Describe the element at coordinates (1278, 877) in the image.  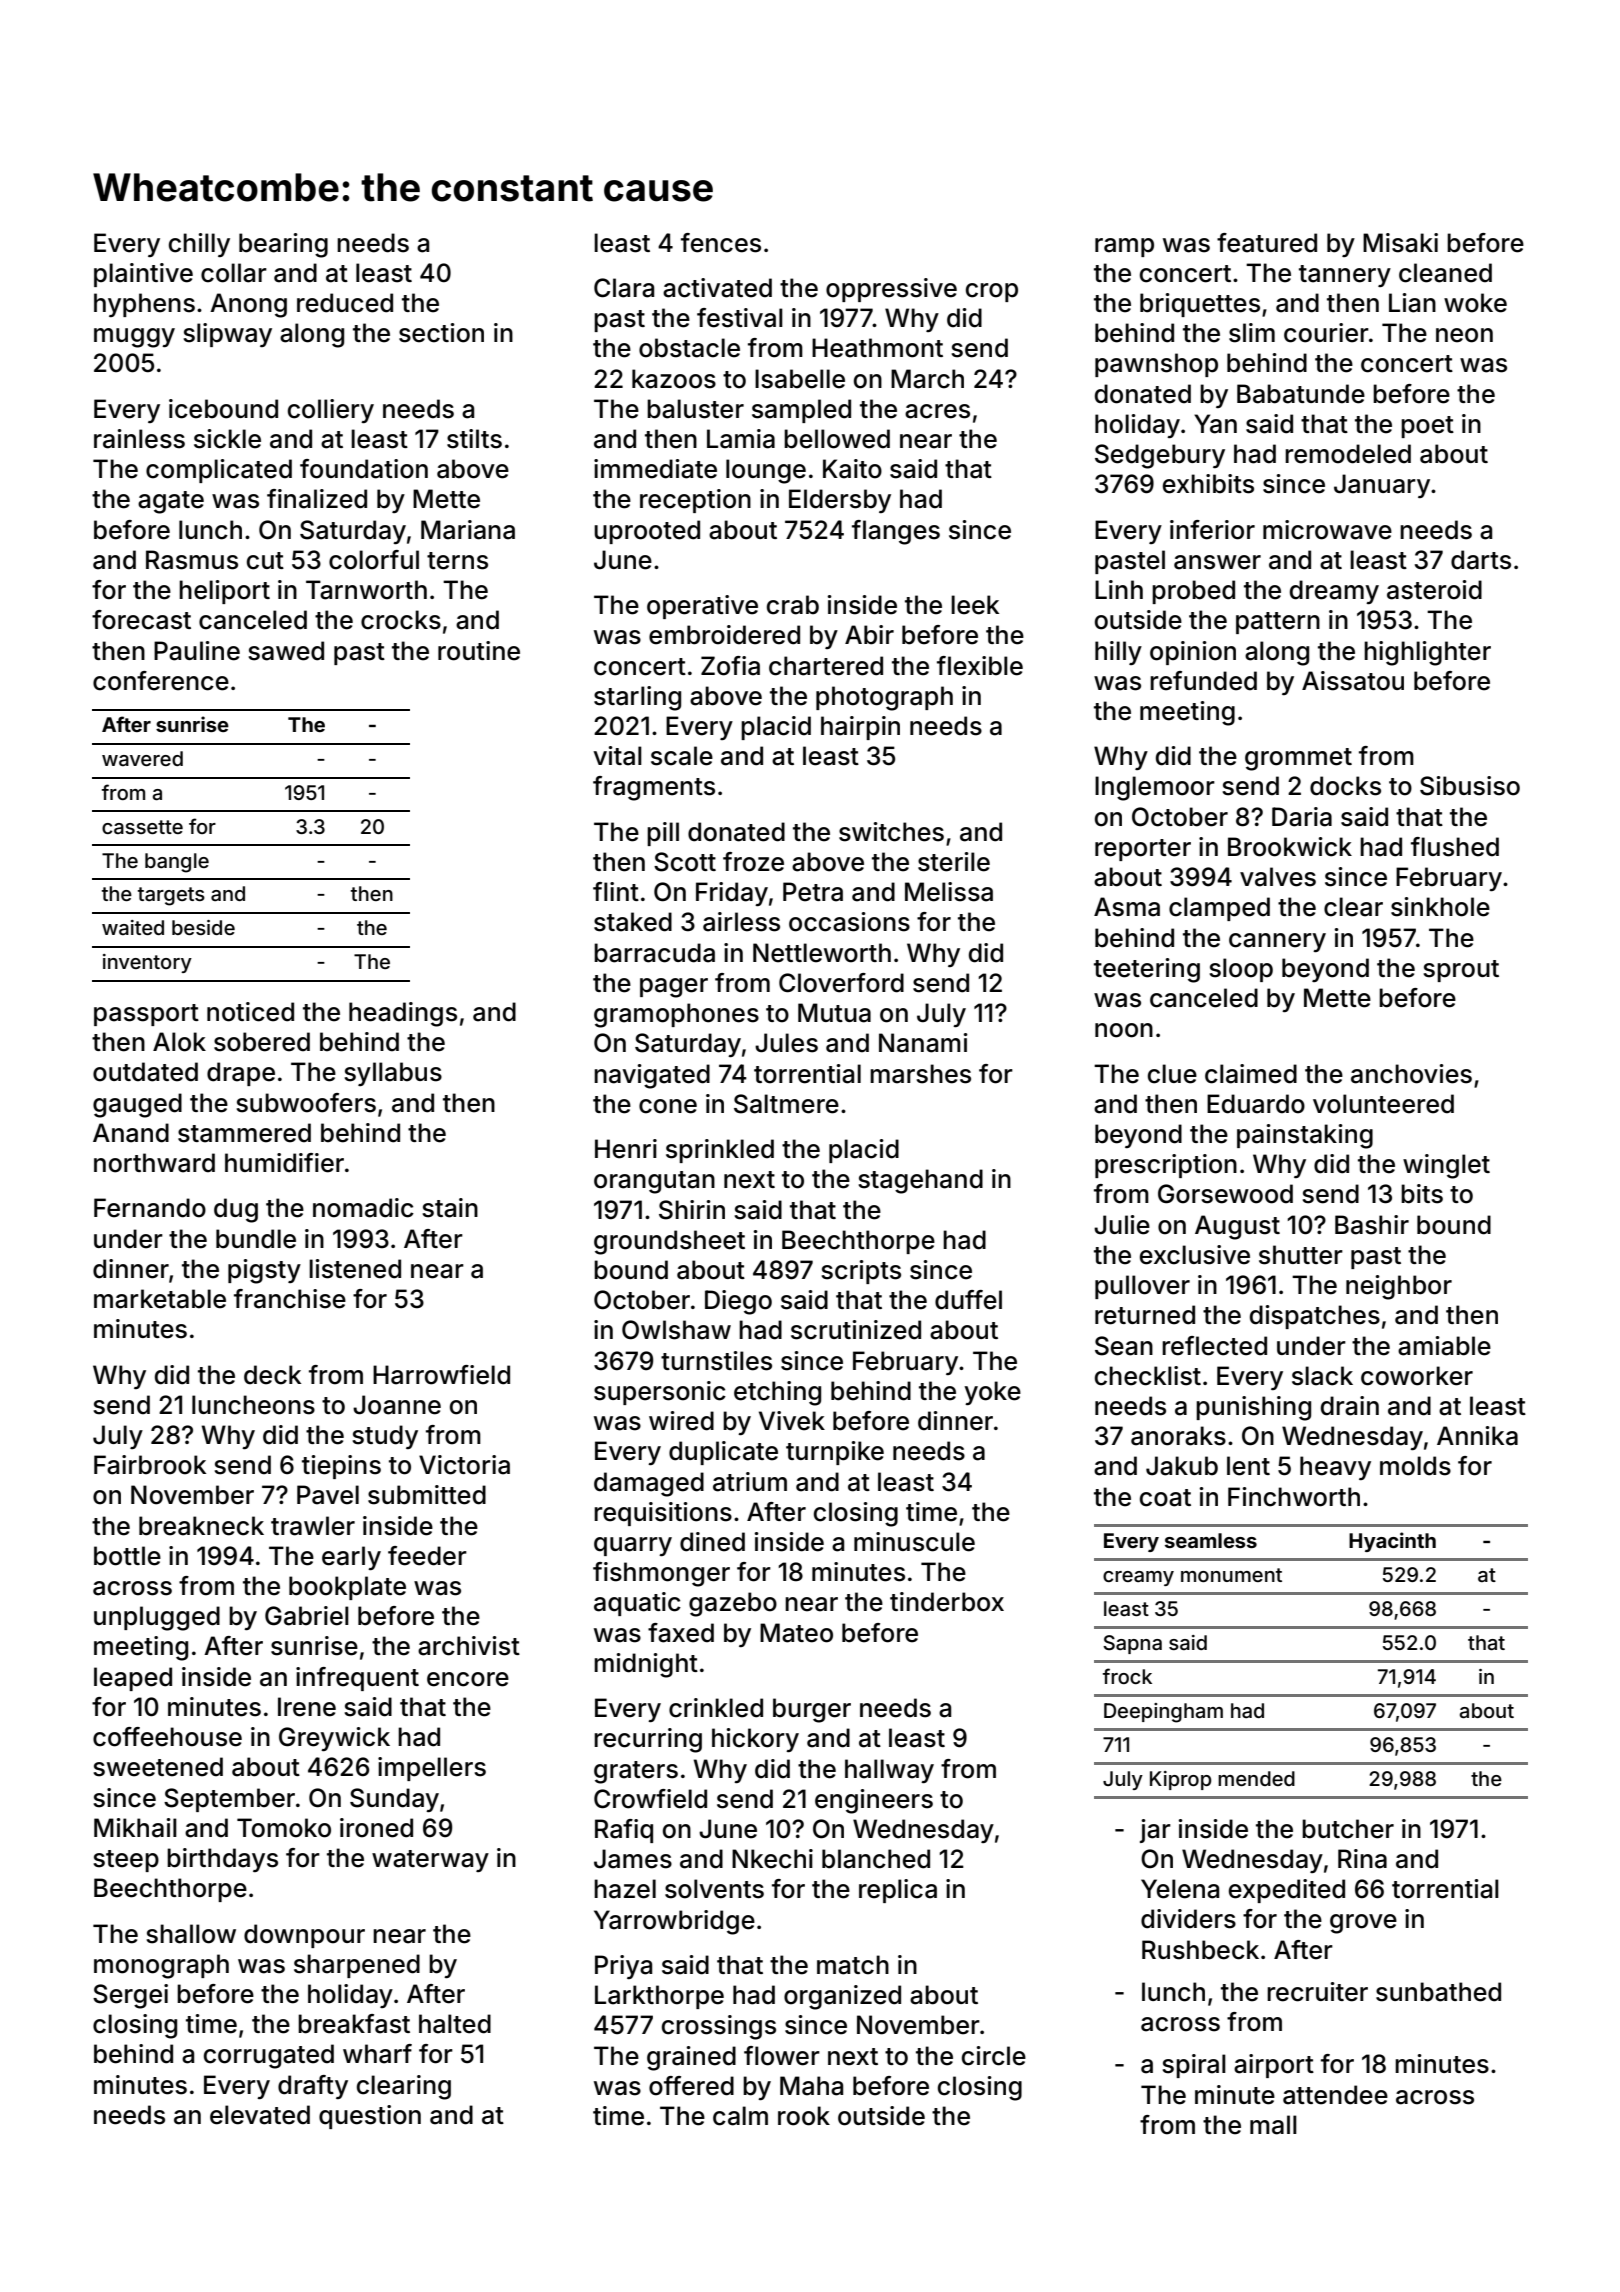
I see `valves` at that location.
